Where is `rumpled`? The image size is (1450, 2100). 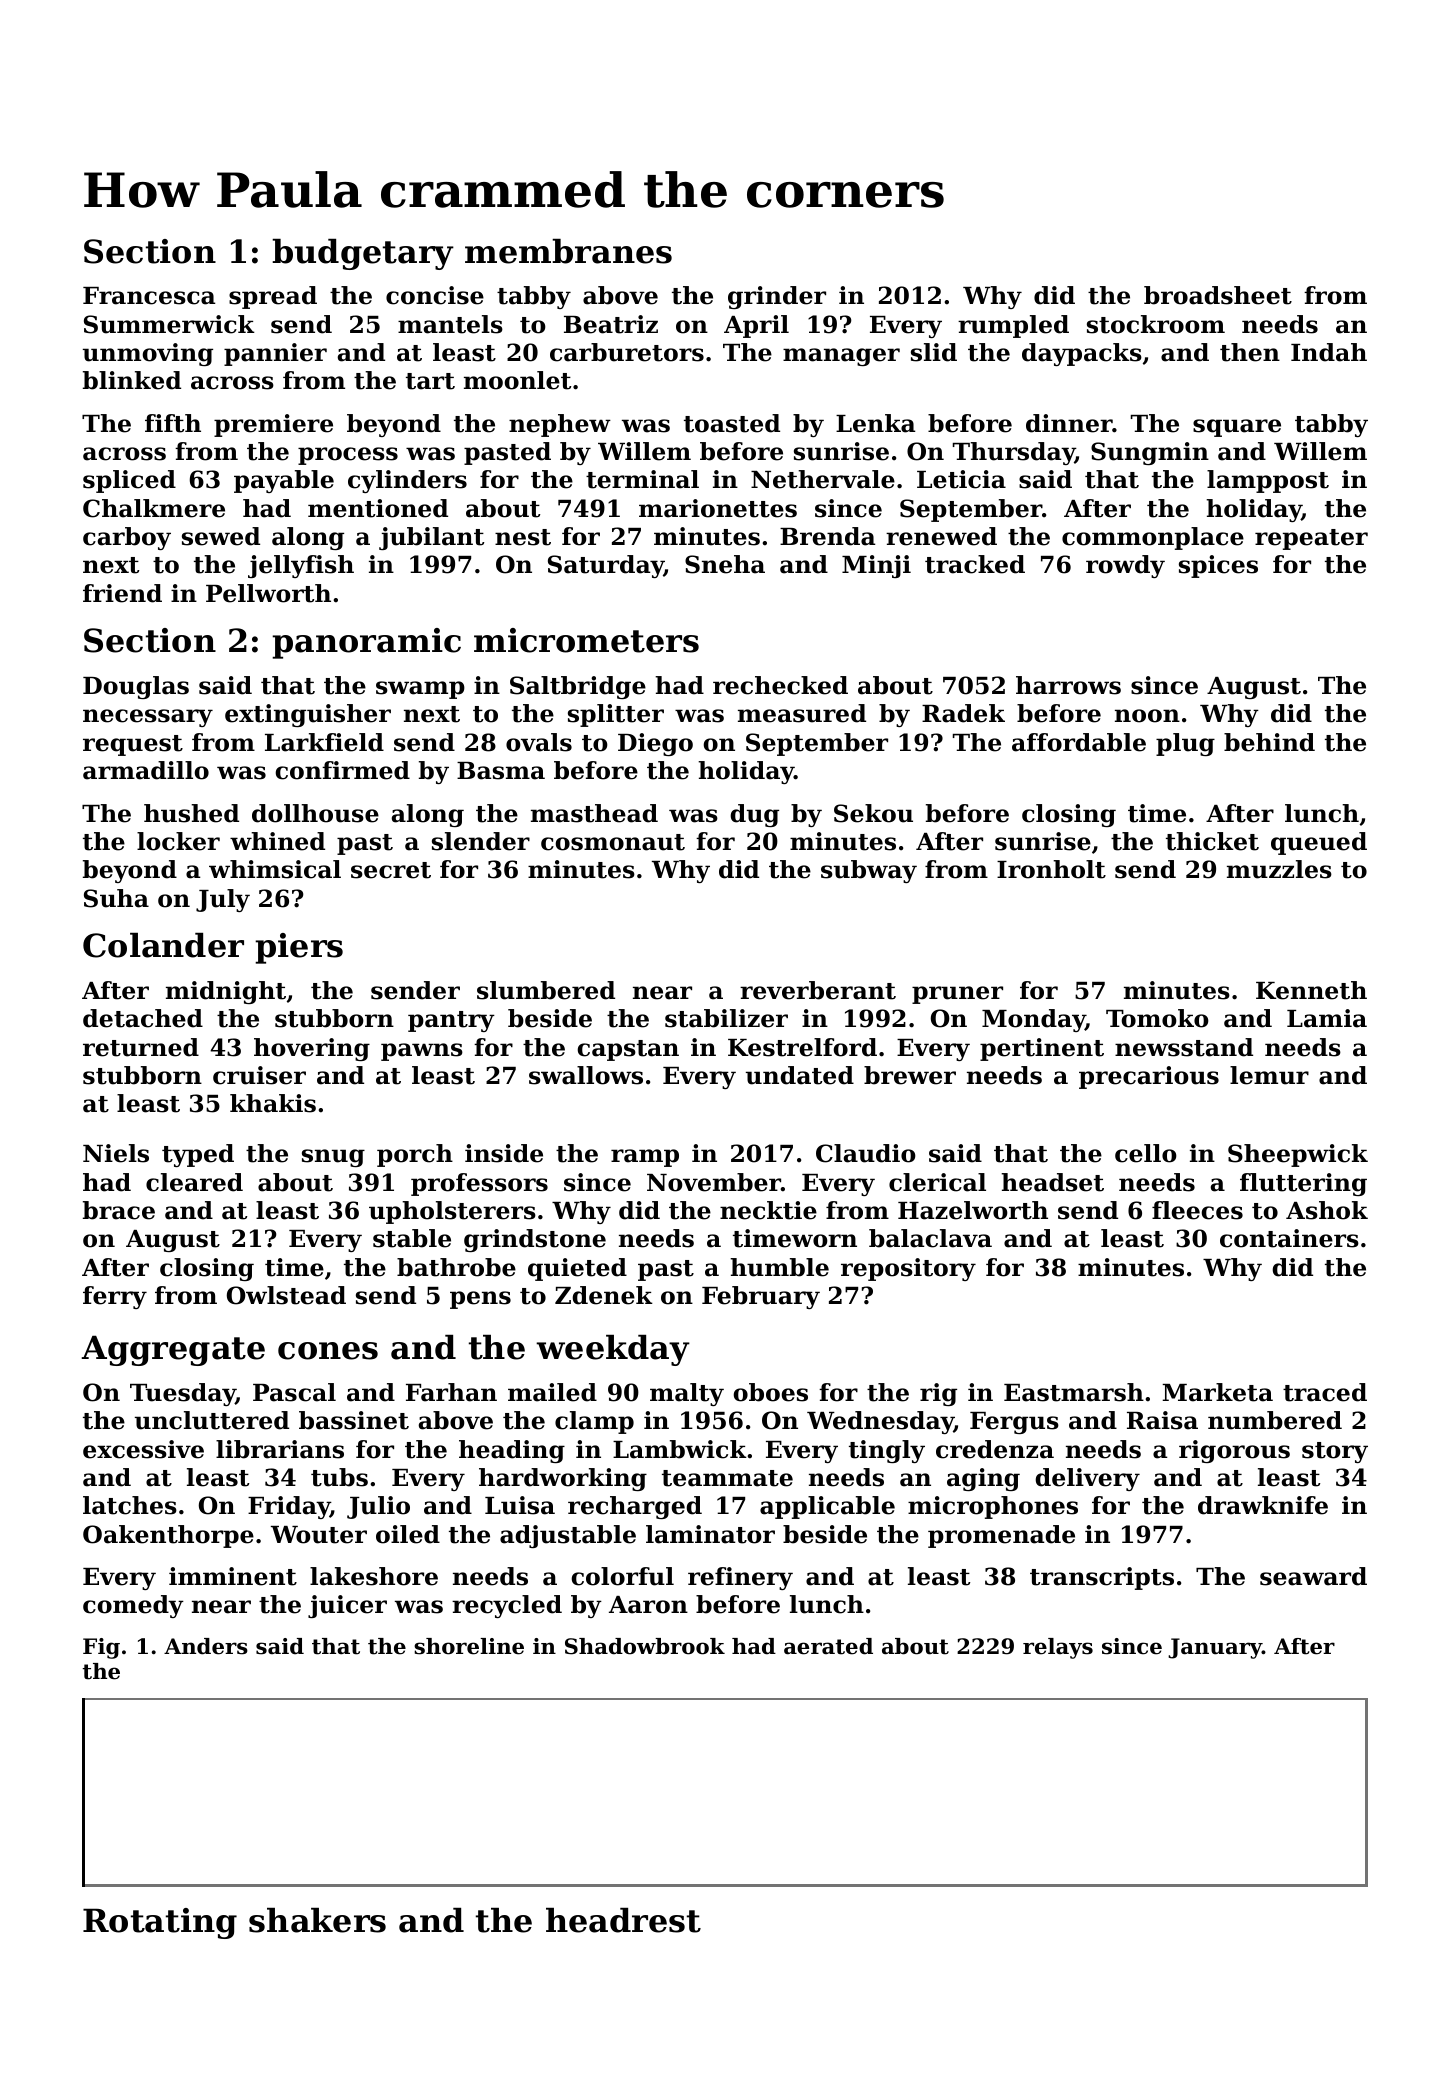
rumpled is located at coordinates (1013, 326).
